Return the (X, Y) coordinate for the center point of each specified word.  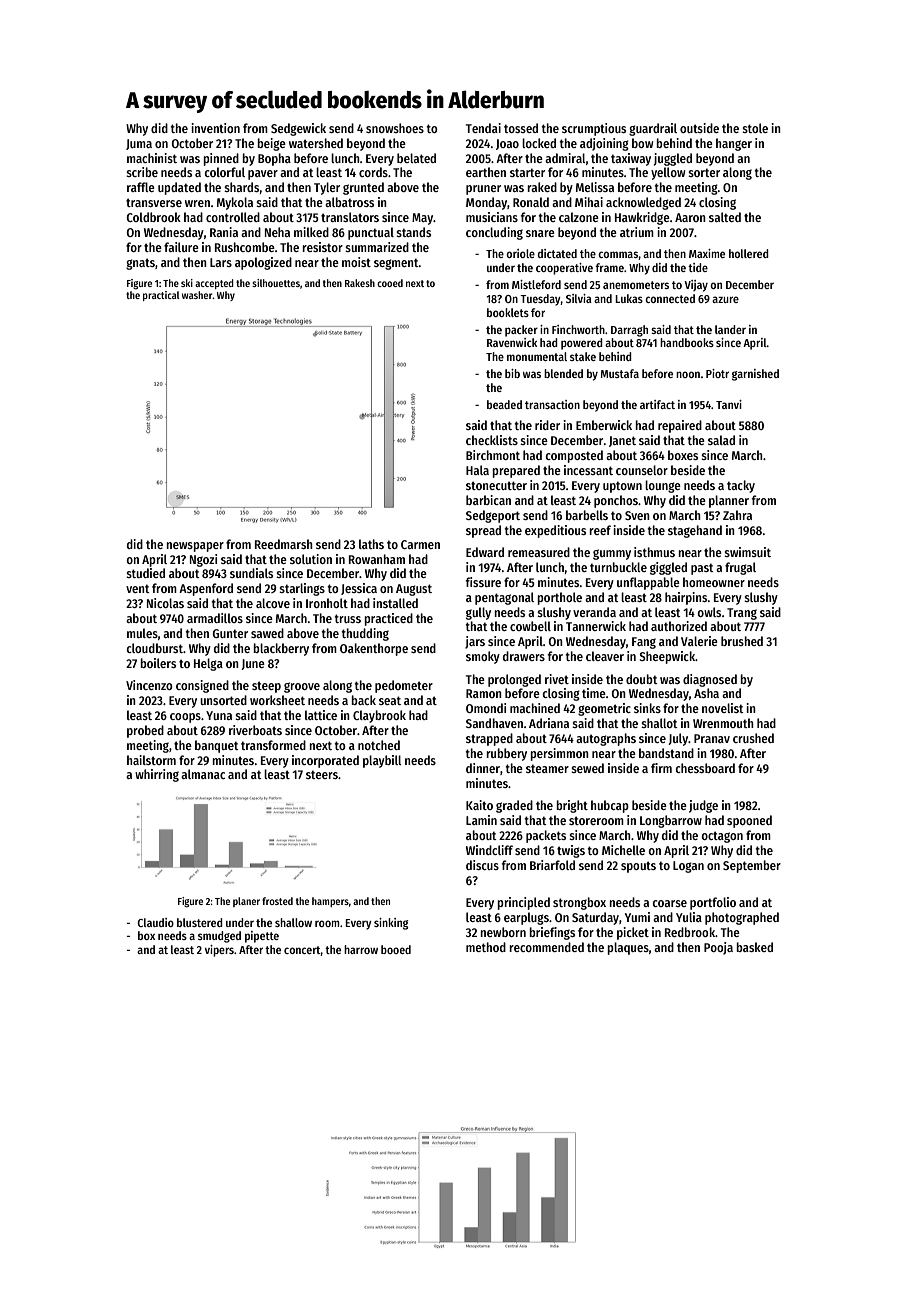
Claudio (155, 922)
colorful (224, 172)
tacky (741, 486)
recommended (546, 947)
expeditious (555, 531)
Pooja (718, 948)
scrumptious (594, 129)
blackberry (281, 649)
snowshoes (395, 128)
